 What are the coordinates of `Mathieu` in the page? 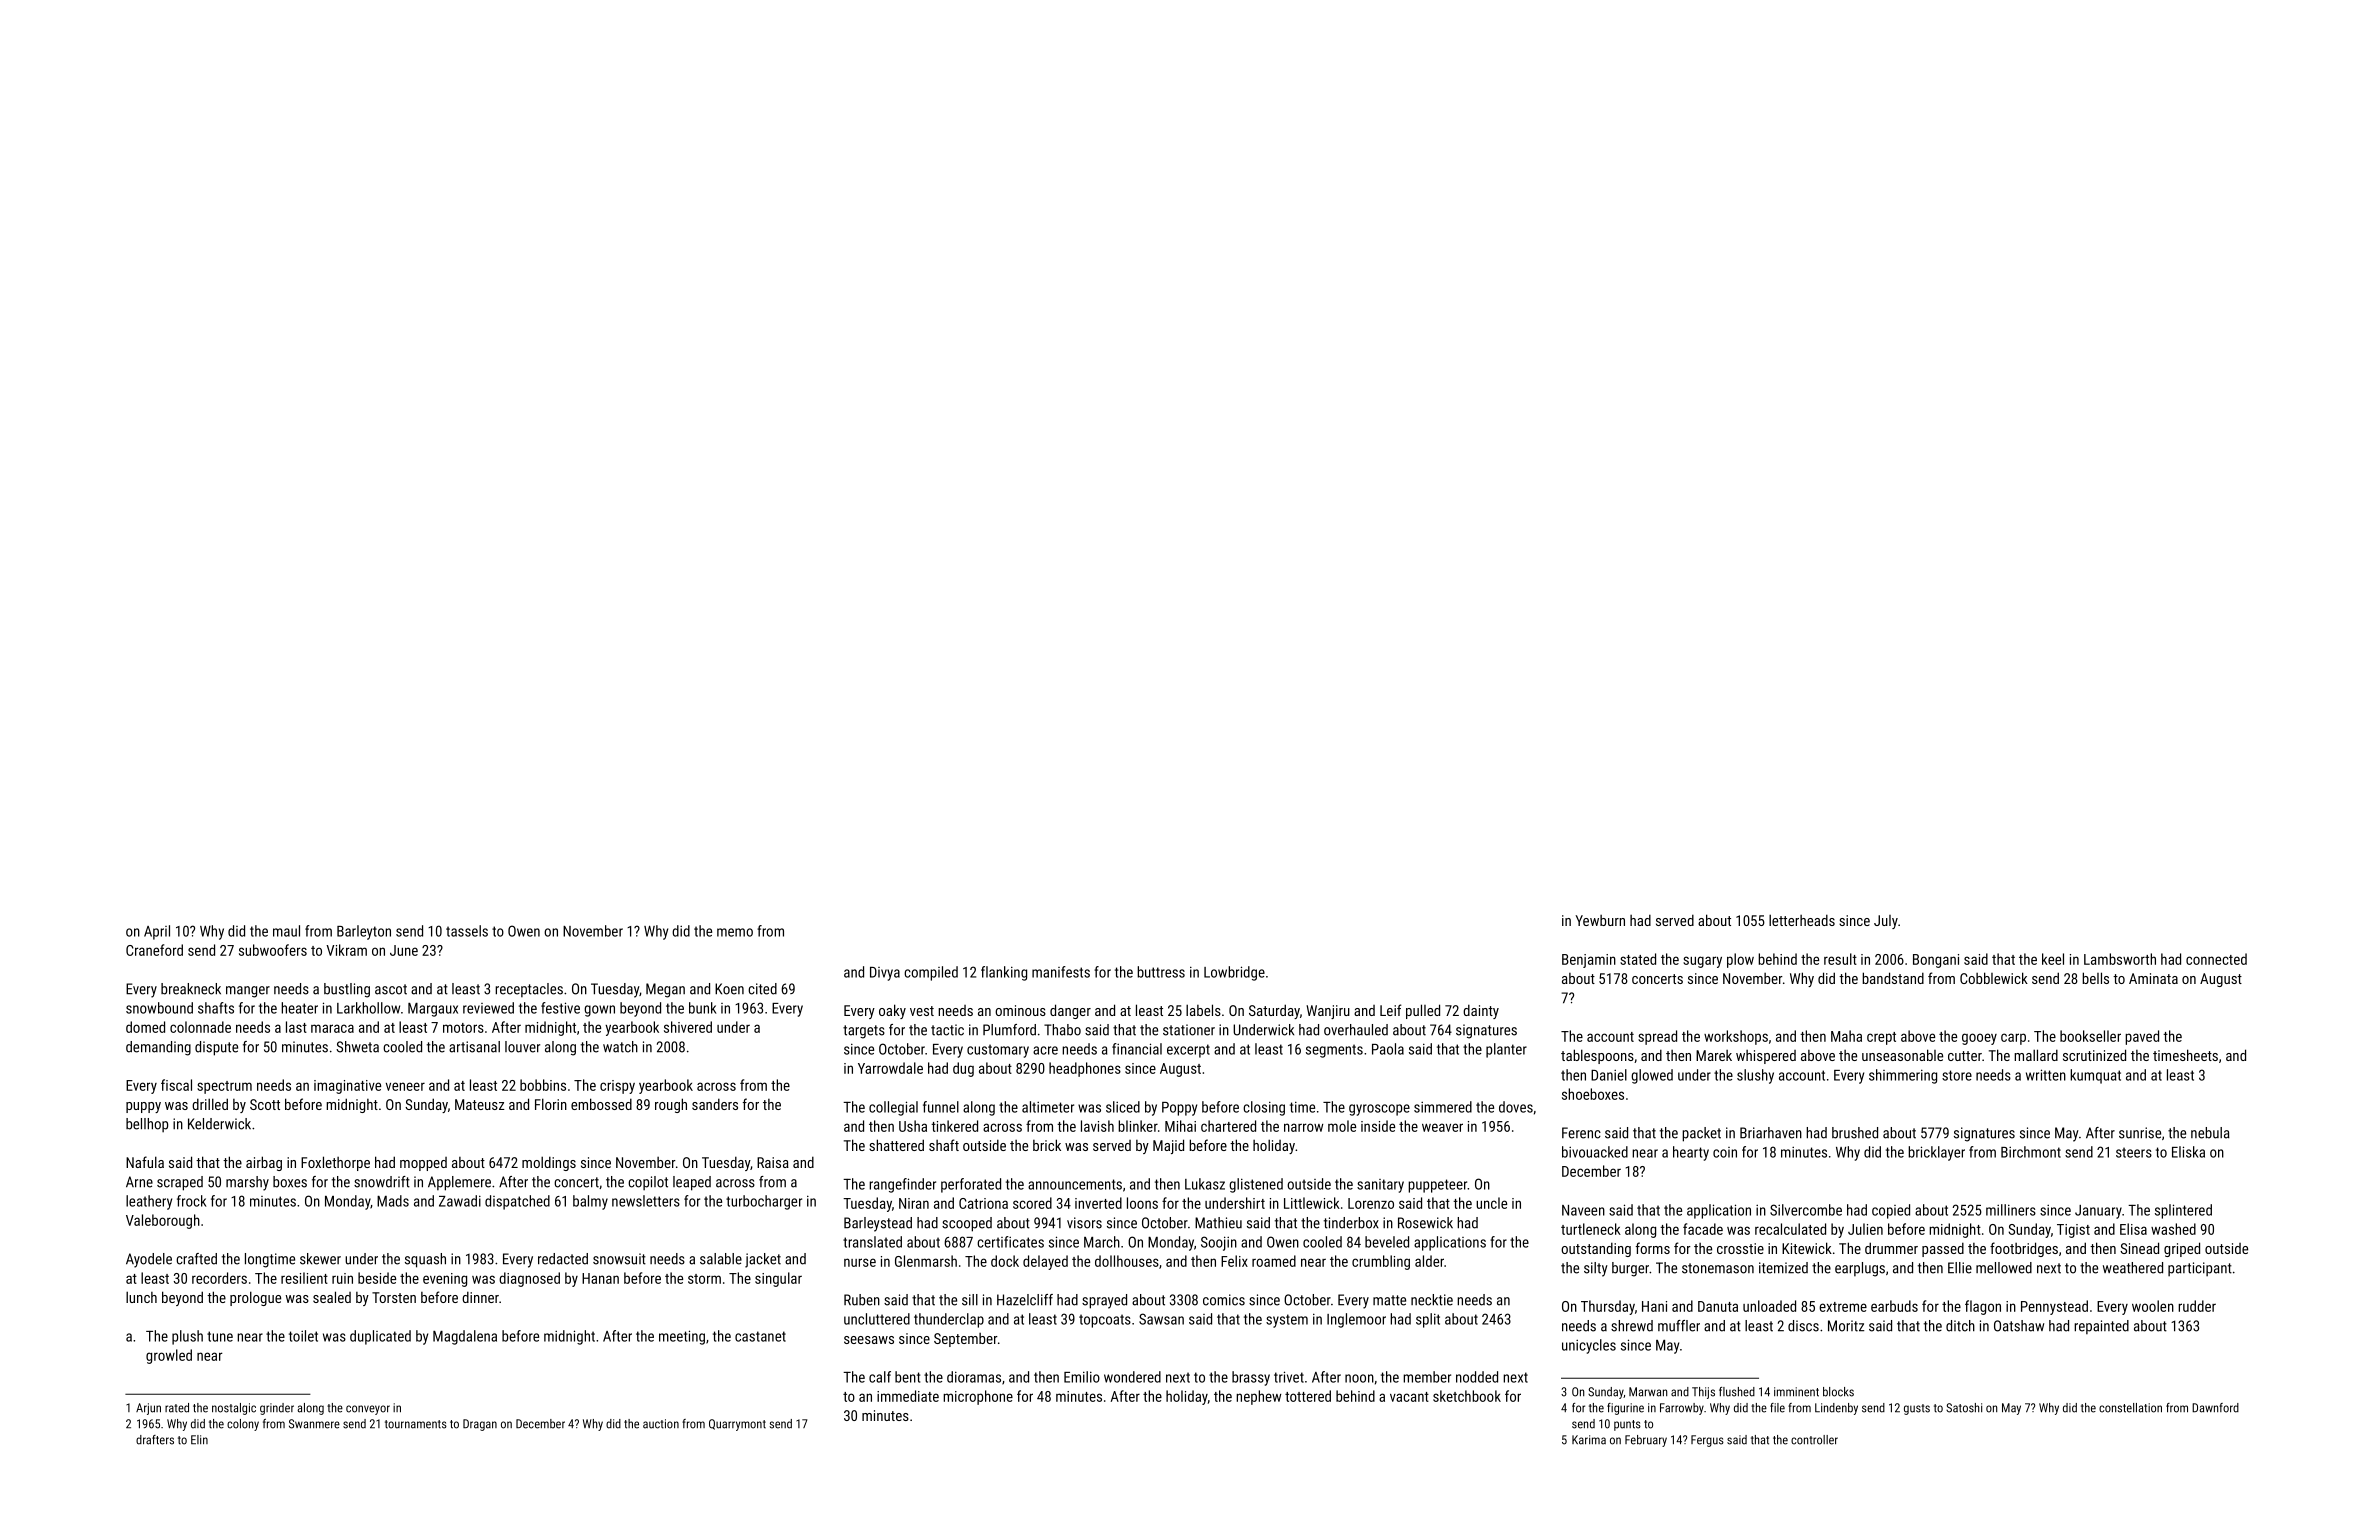 It's located at (1218, 1223).
